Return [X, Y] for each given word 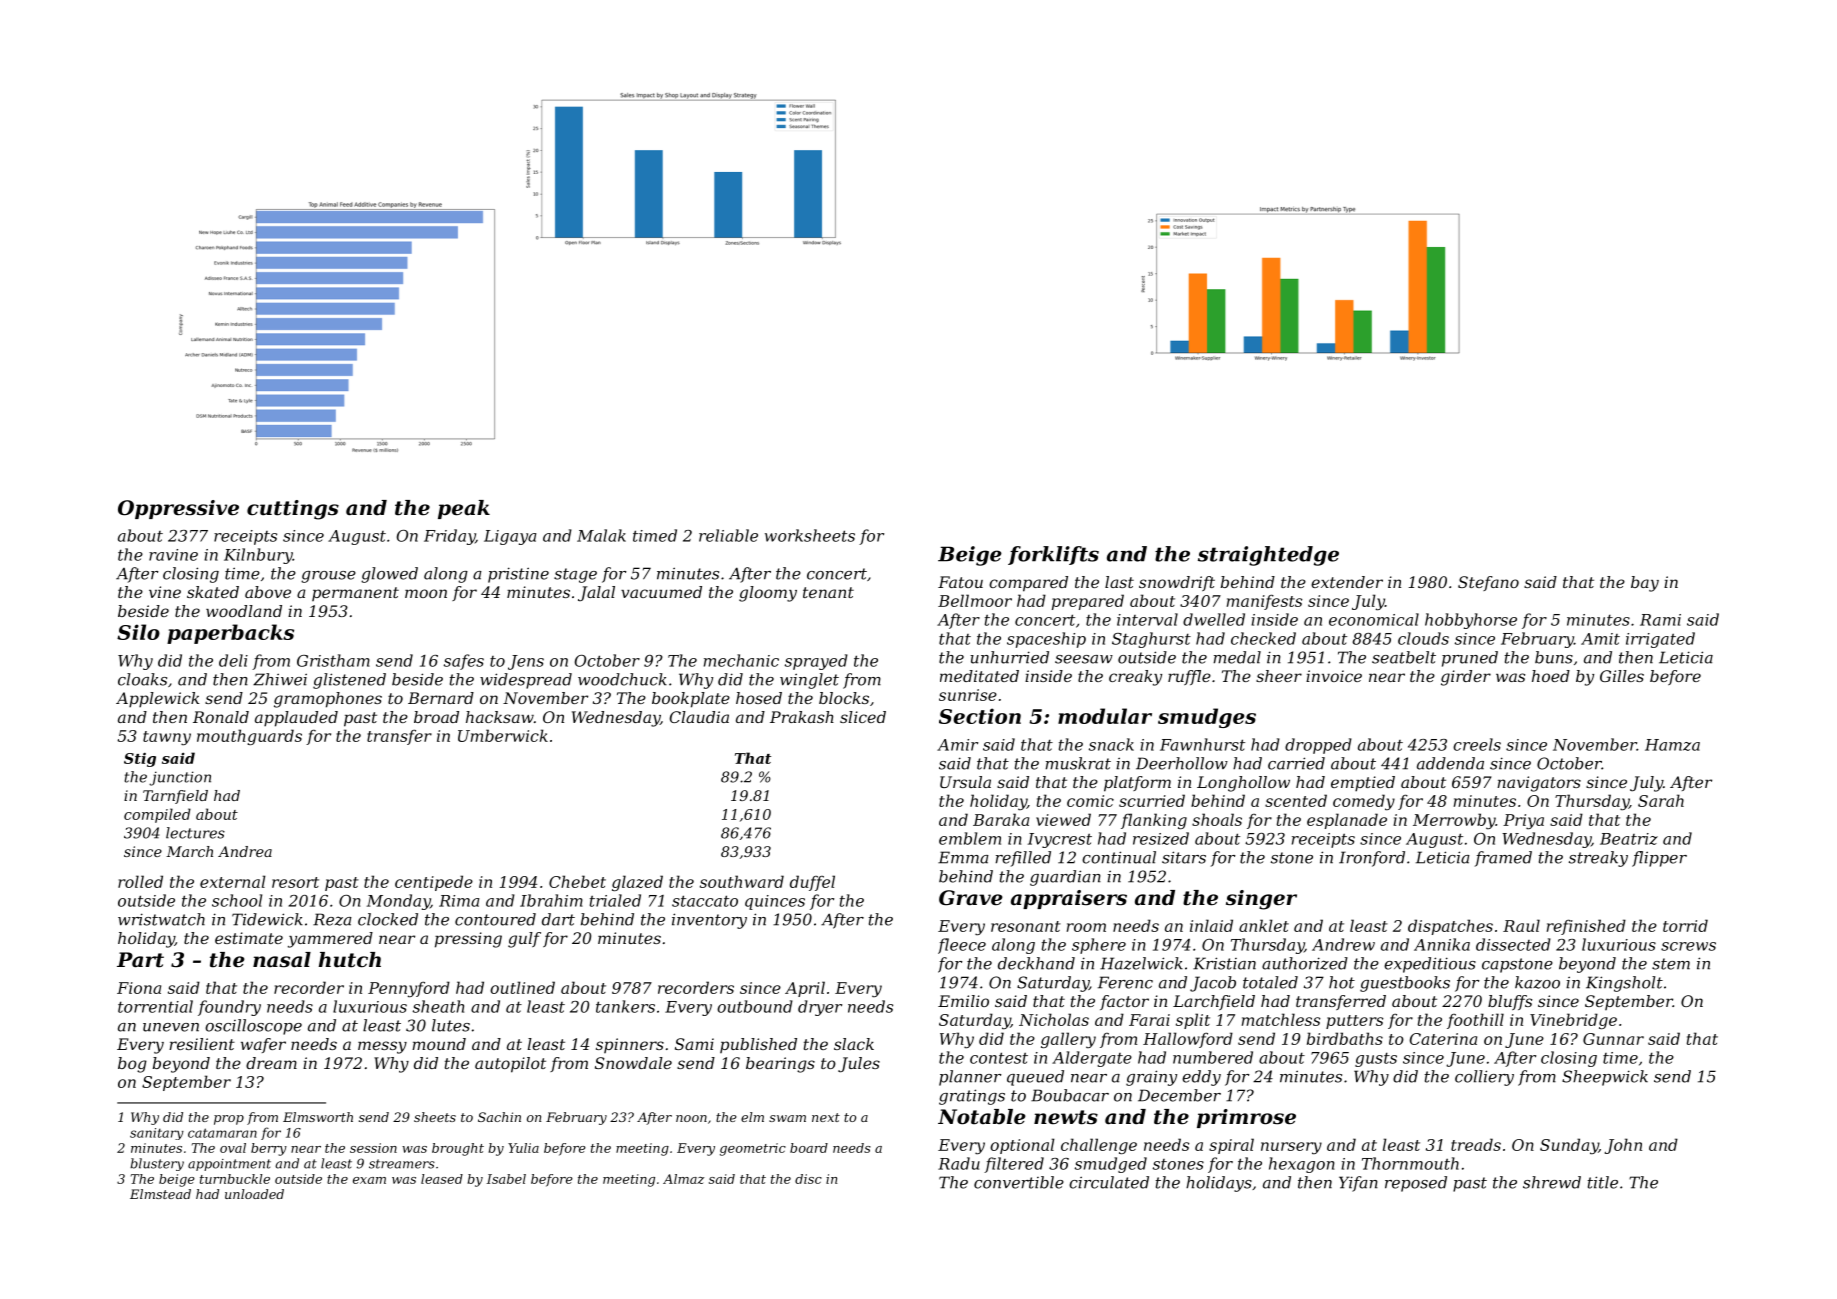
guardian [1065, 878]
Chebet [577, 881]
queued [1035, 1078]
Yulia [523, 1148]
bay [1645, 584]
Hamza [1672, 745]
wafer [263, 1045]
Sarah [1661, 800]
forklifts [1053, 555]
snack [1111, 744]
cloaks [142, 679]
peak [464, 509]
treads [1476, 1144]
